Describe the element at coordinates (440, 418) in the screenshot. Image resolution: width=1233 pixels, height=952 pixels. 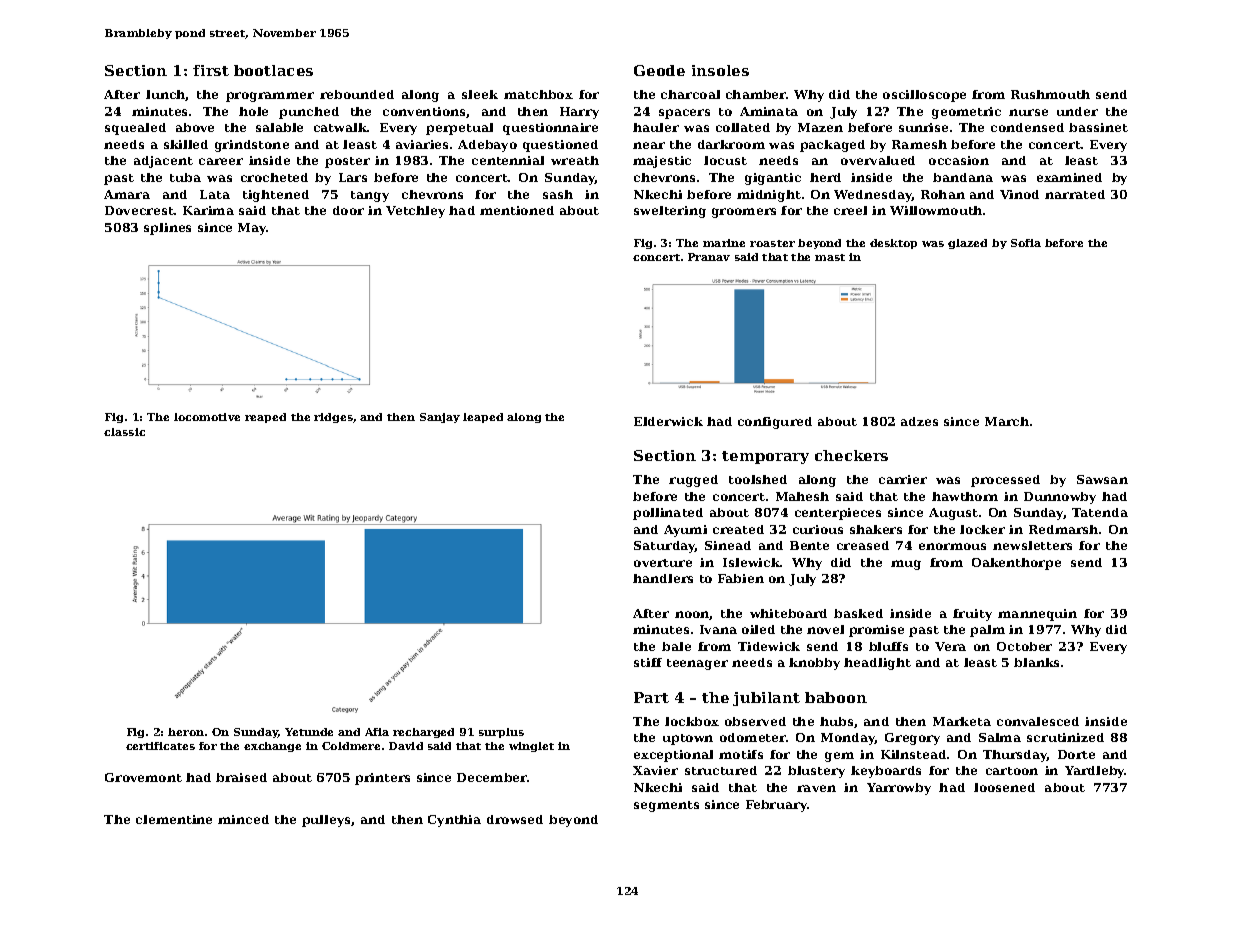
I see `Sanjay` at that location.
